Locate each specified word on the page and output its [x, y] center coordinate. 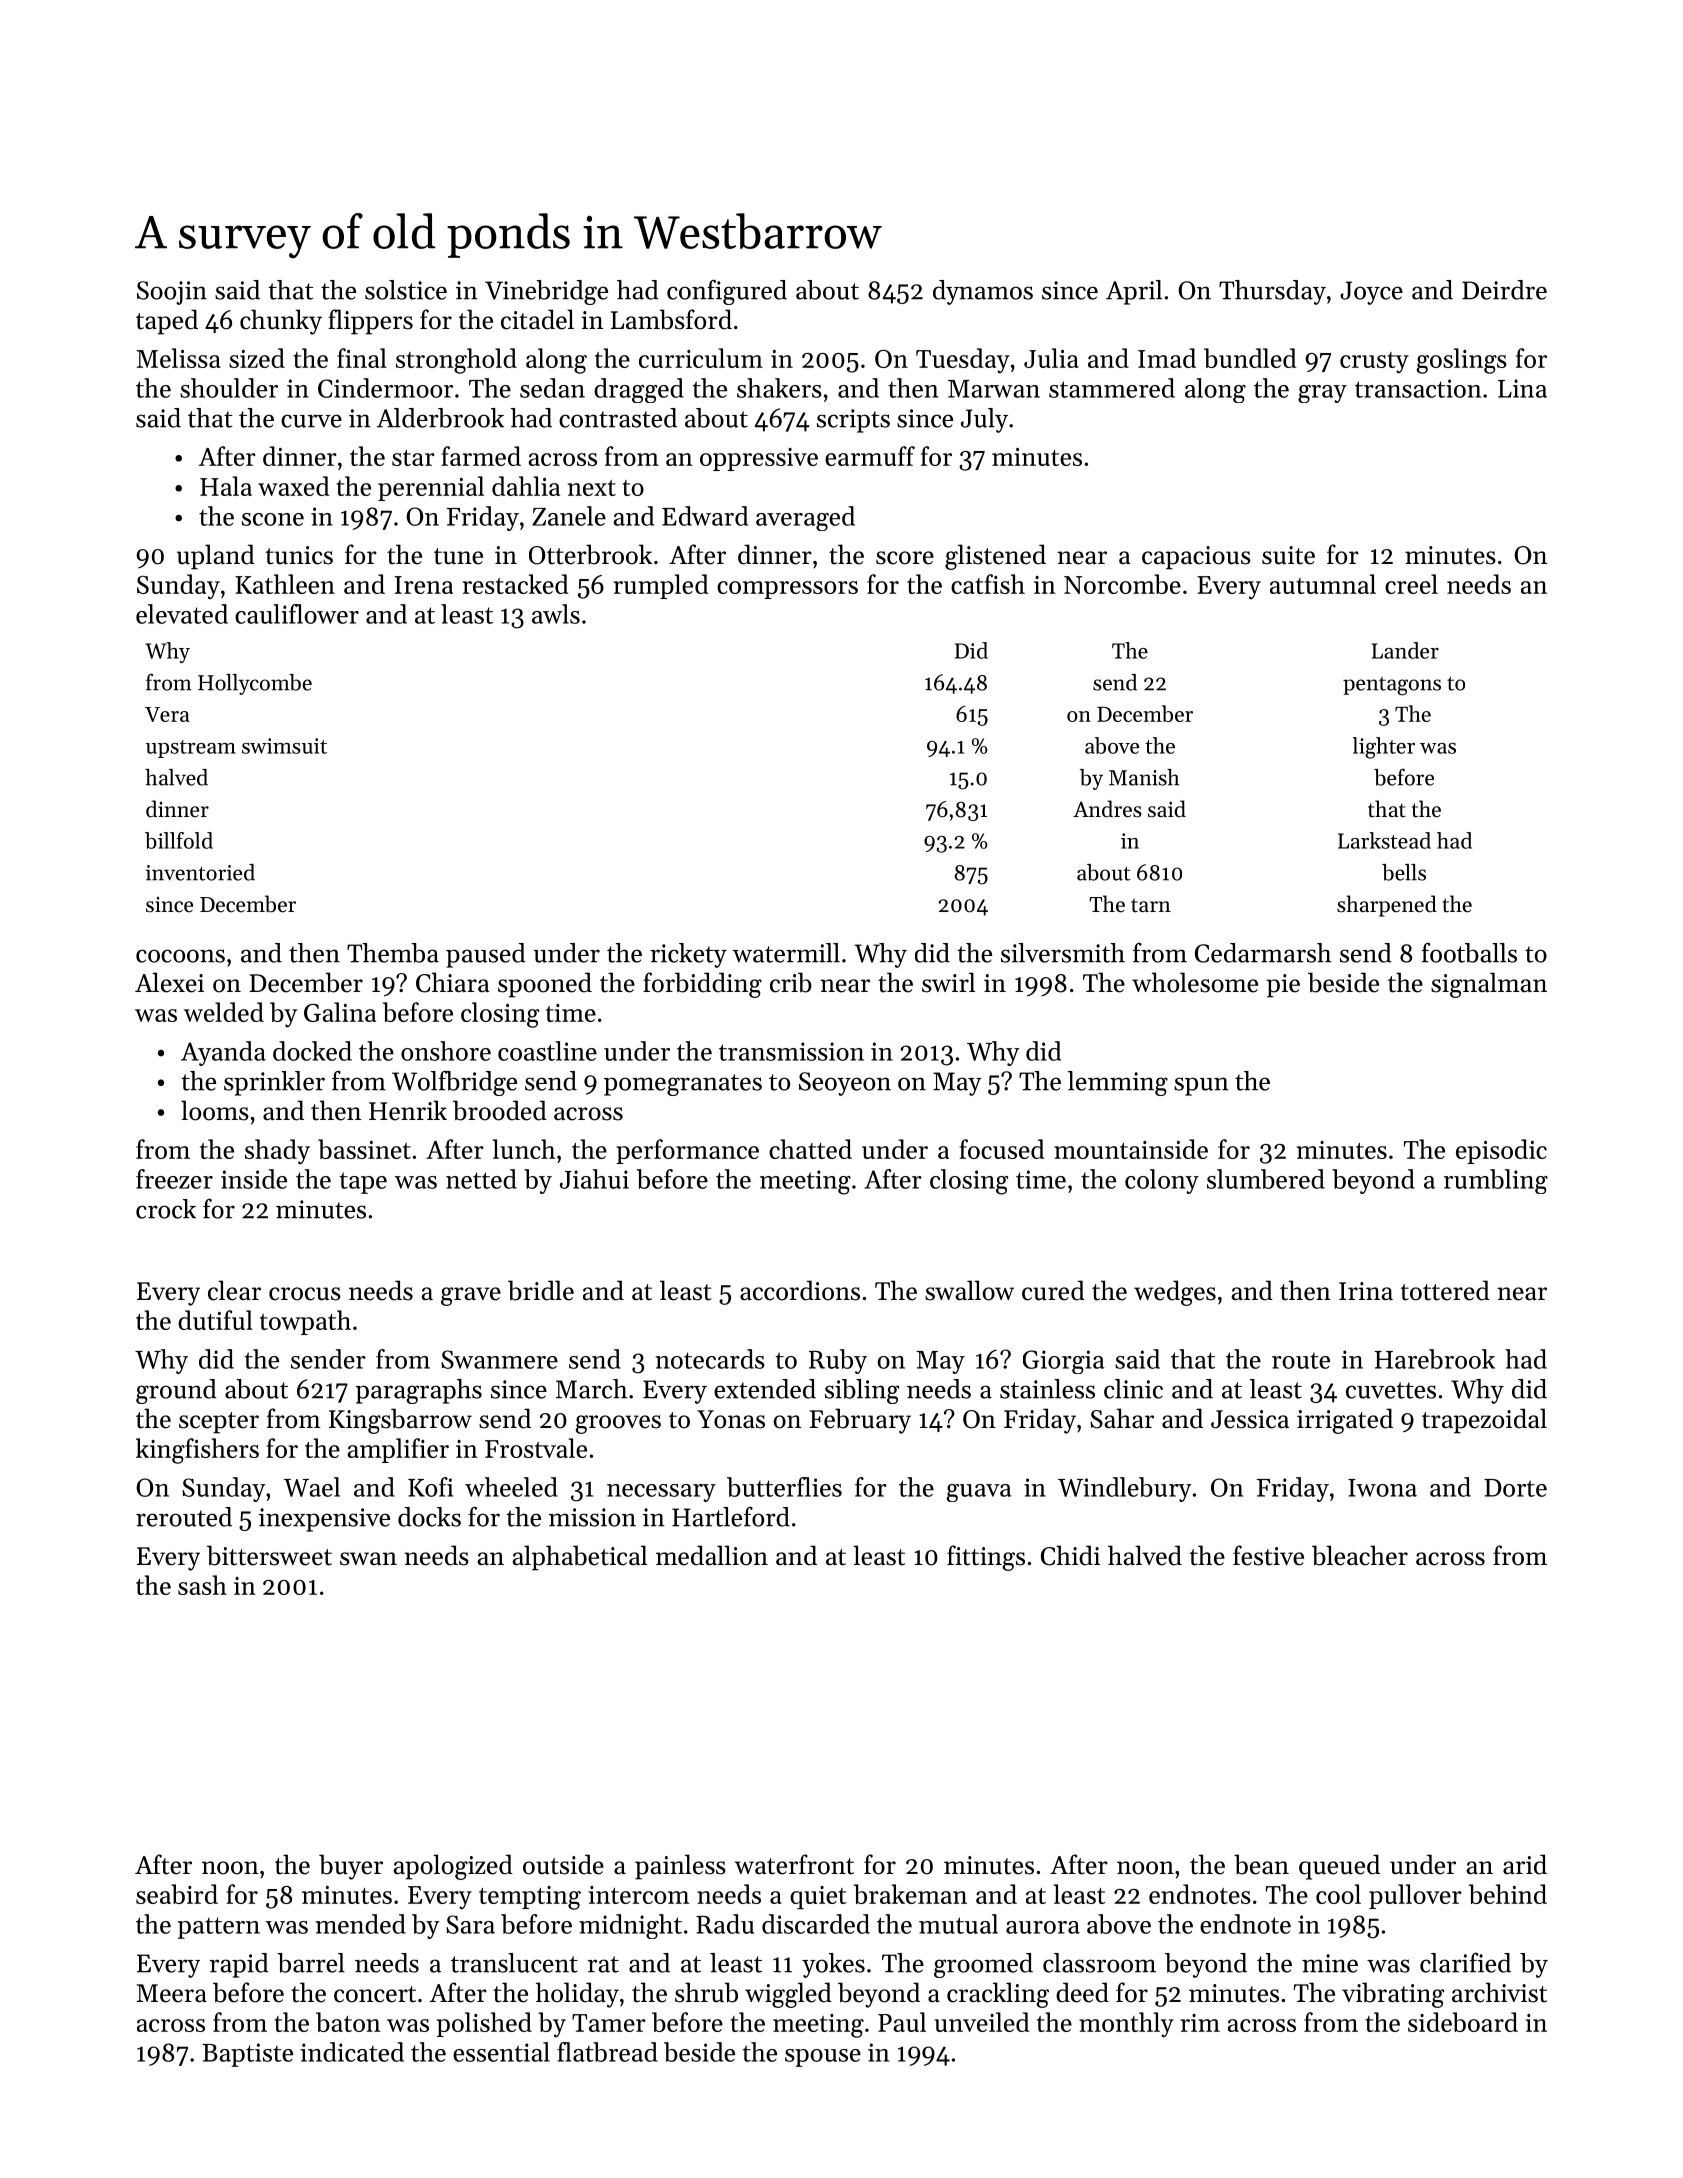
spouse [823, 2058]
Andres [1107, 809]
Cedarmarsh [1263, 953]
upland [216, 557]
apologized [453, 1867]
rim [1200, 2023]
